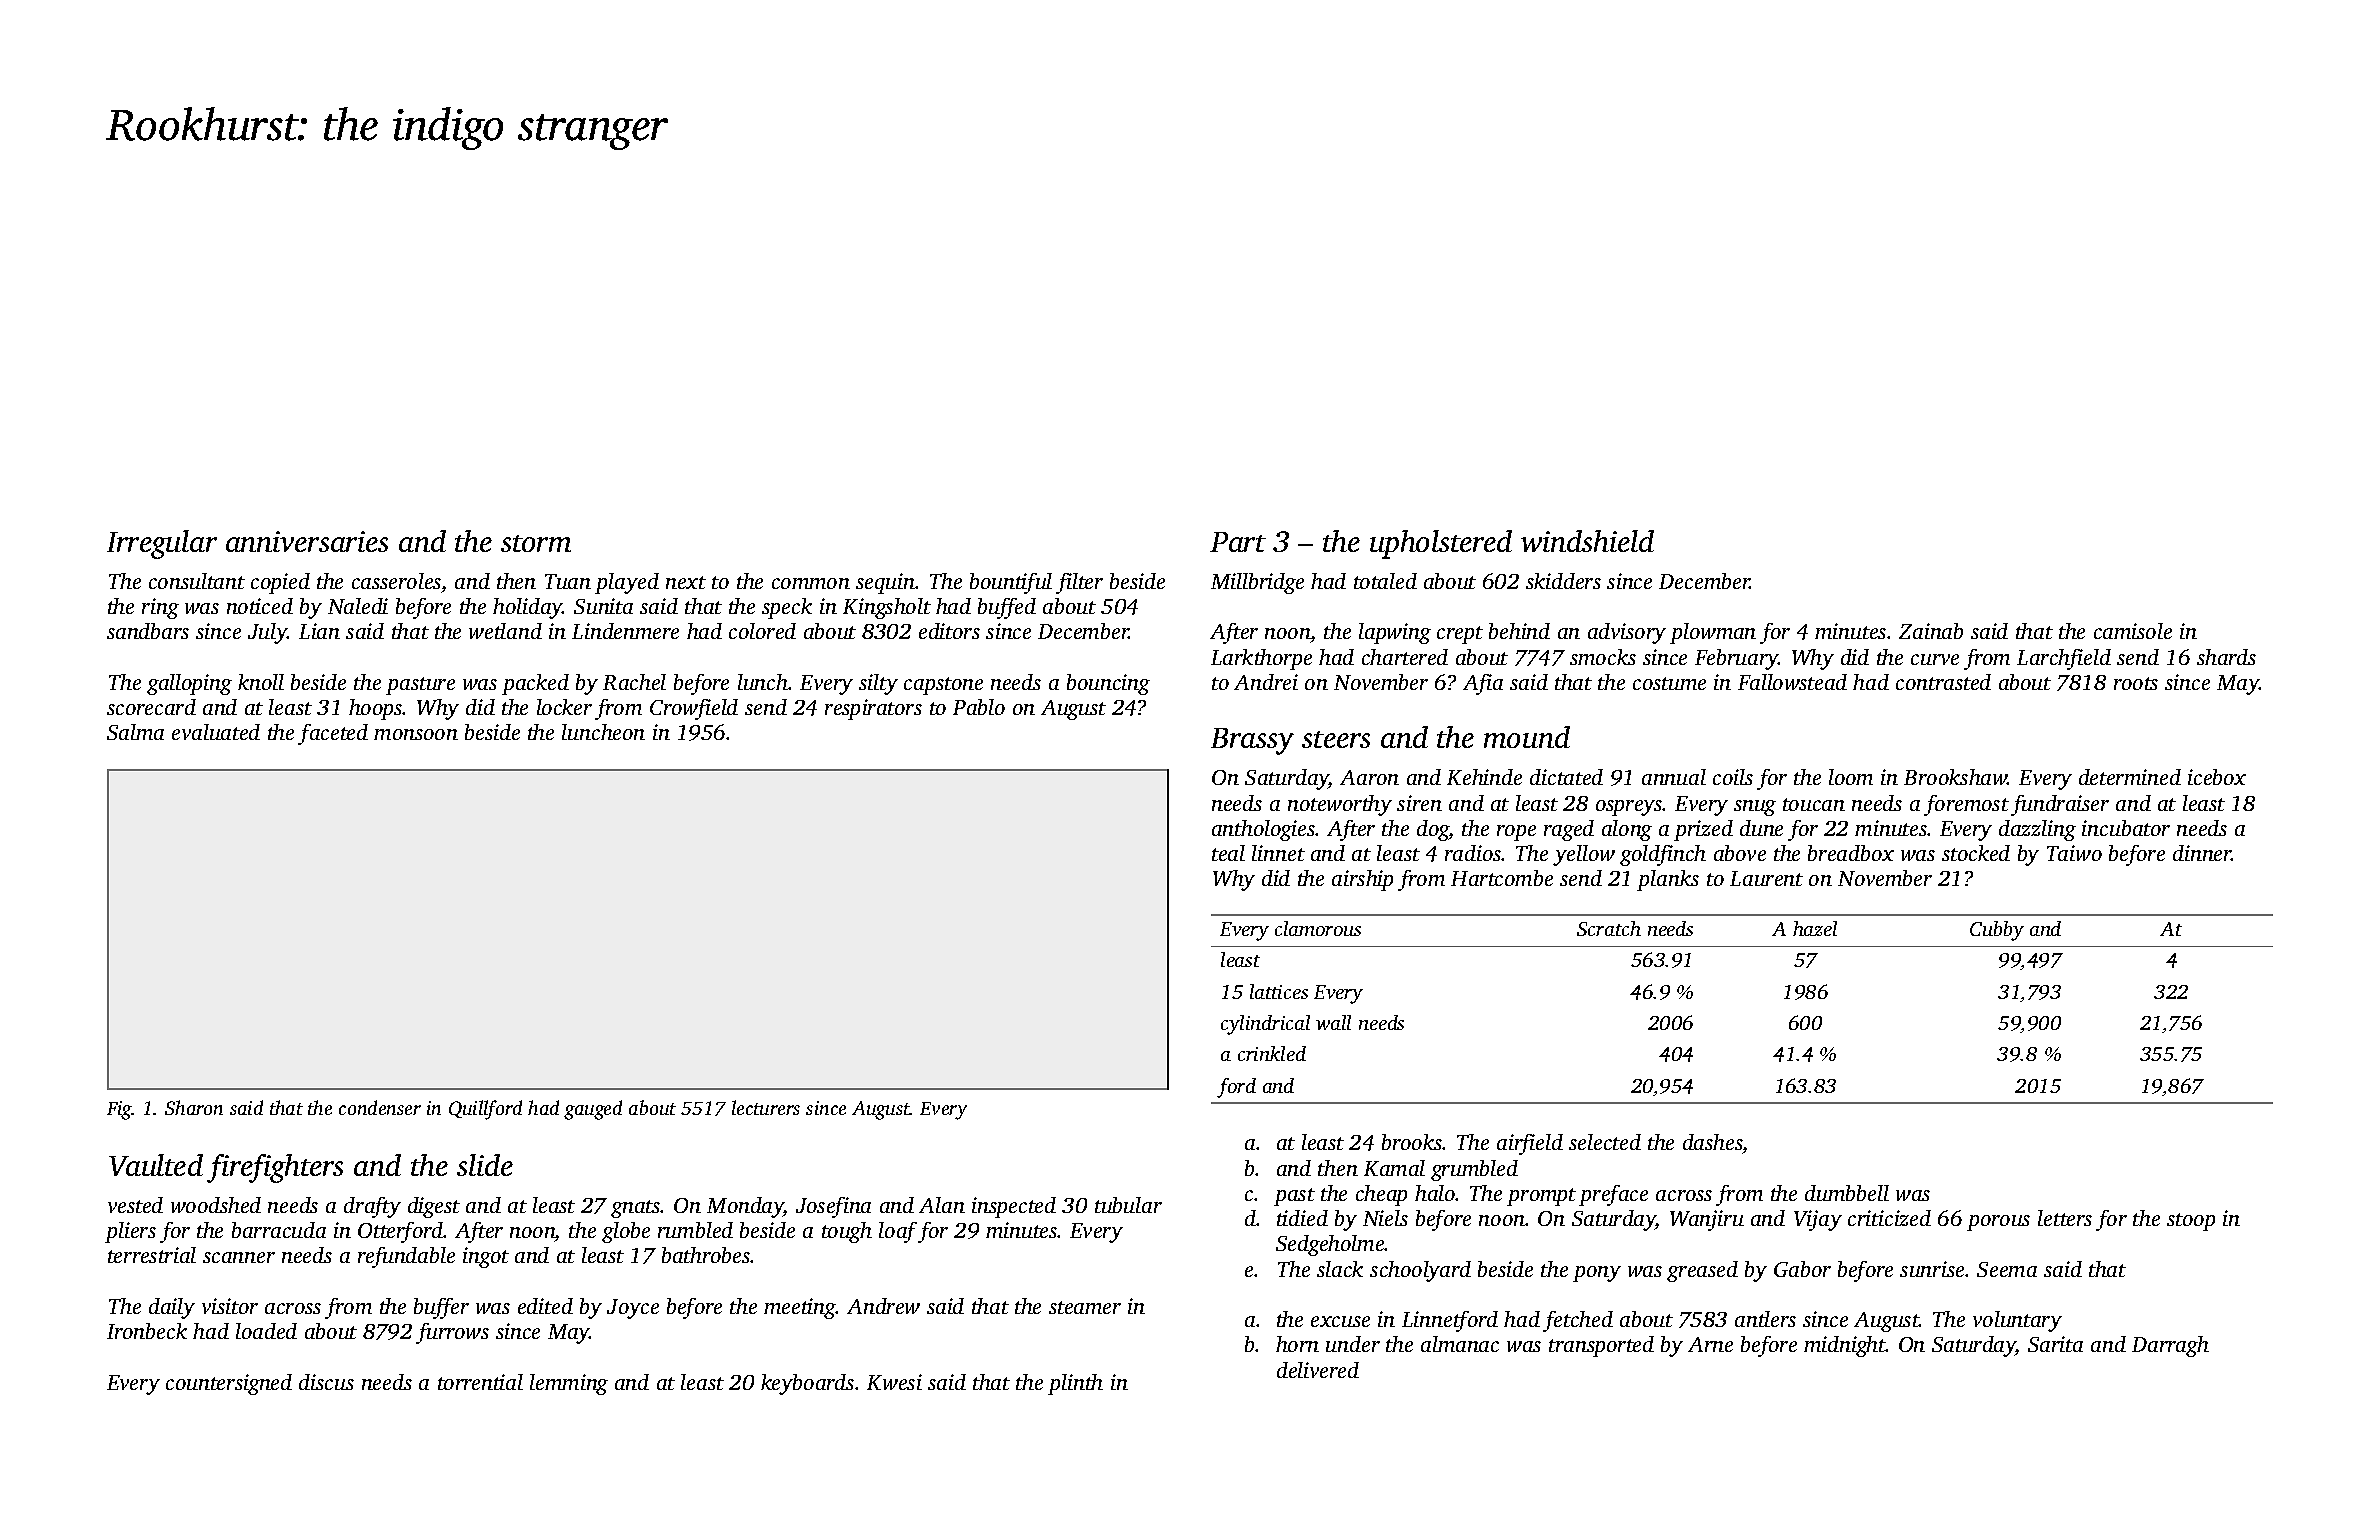  I want to click on Cubby, so click(1997, 931).
